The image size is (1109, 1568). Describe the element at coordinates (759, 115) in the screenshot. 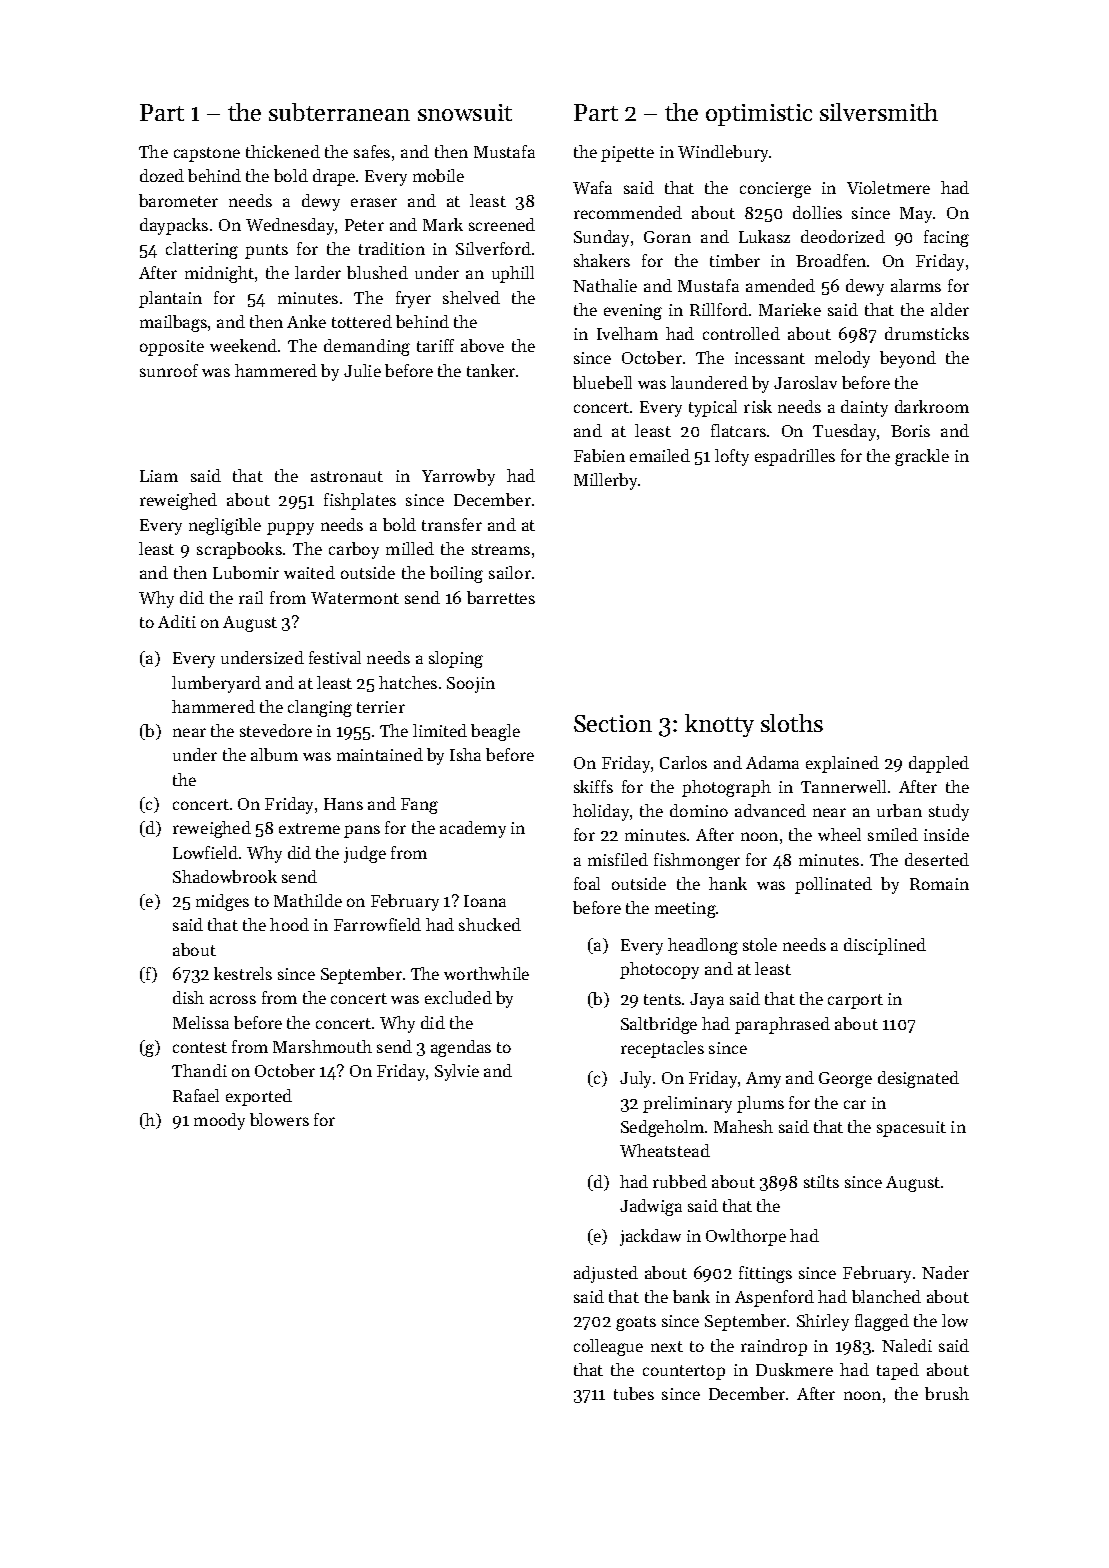

I see `optimistic` at that location.
